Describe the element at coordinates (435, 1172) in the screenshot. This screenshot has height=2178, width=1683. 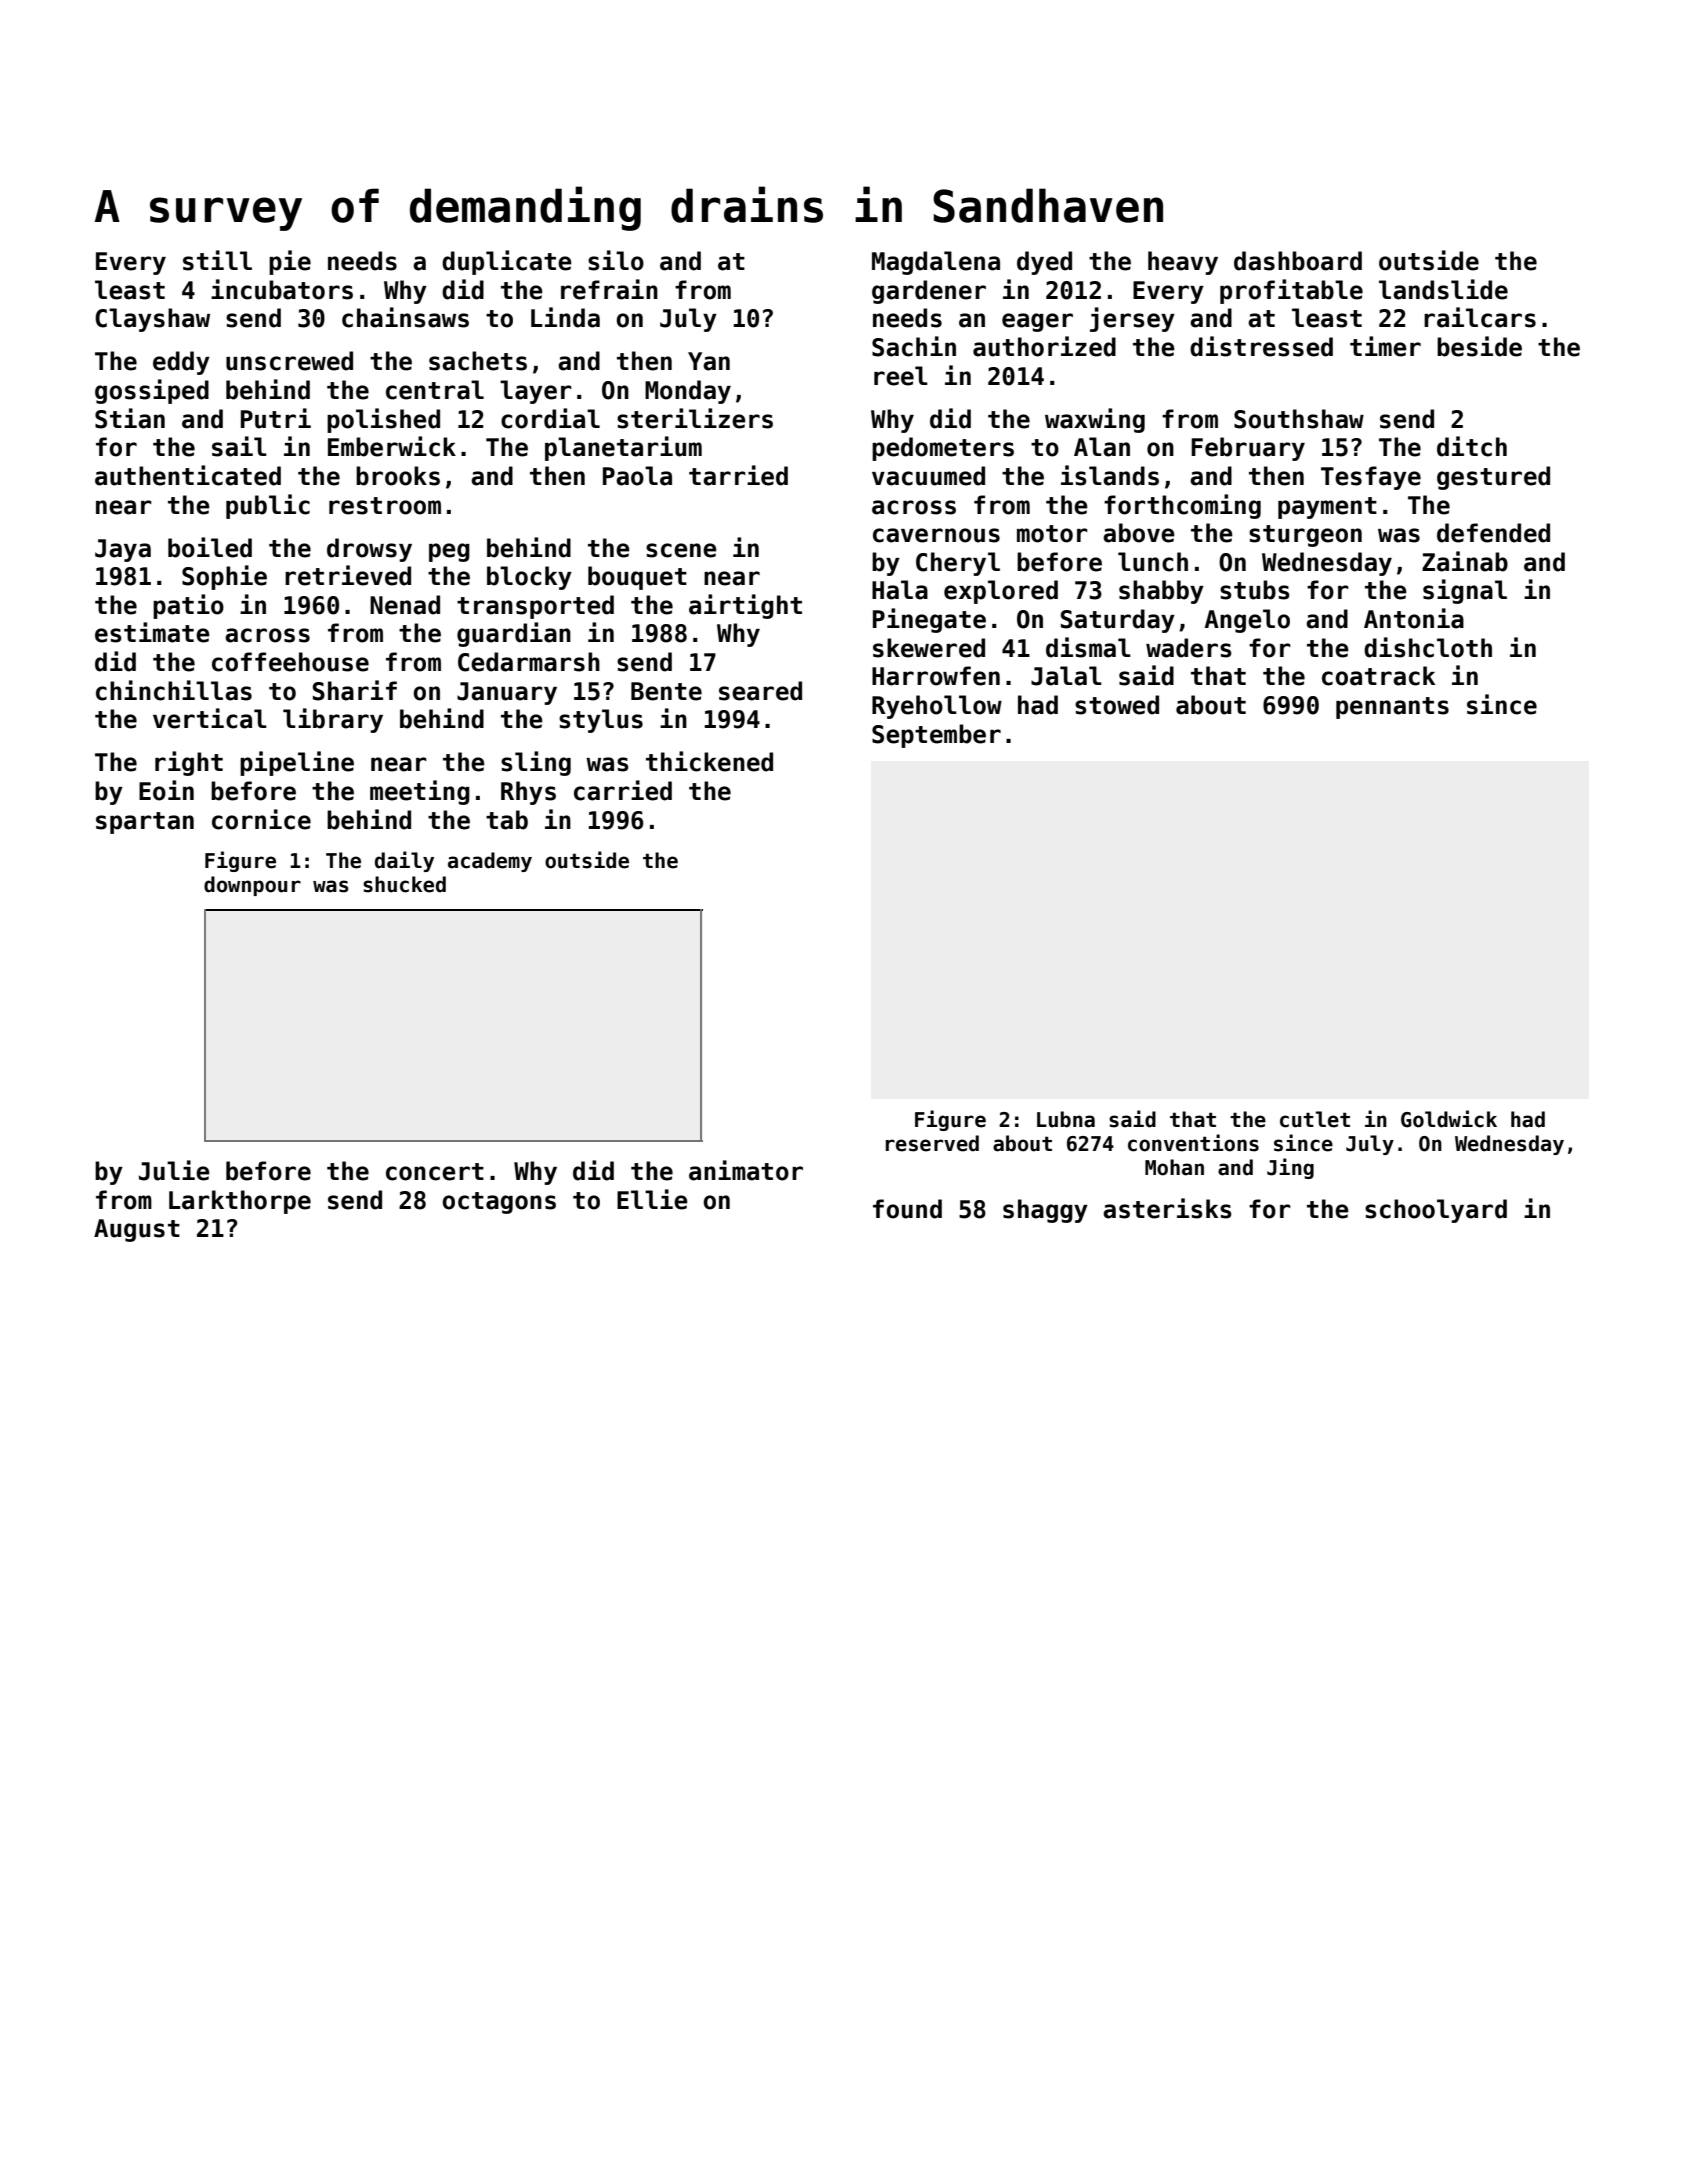
I see `concert` at that location.
